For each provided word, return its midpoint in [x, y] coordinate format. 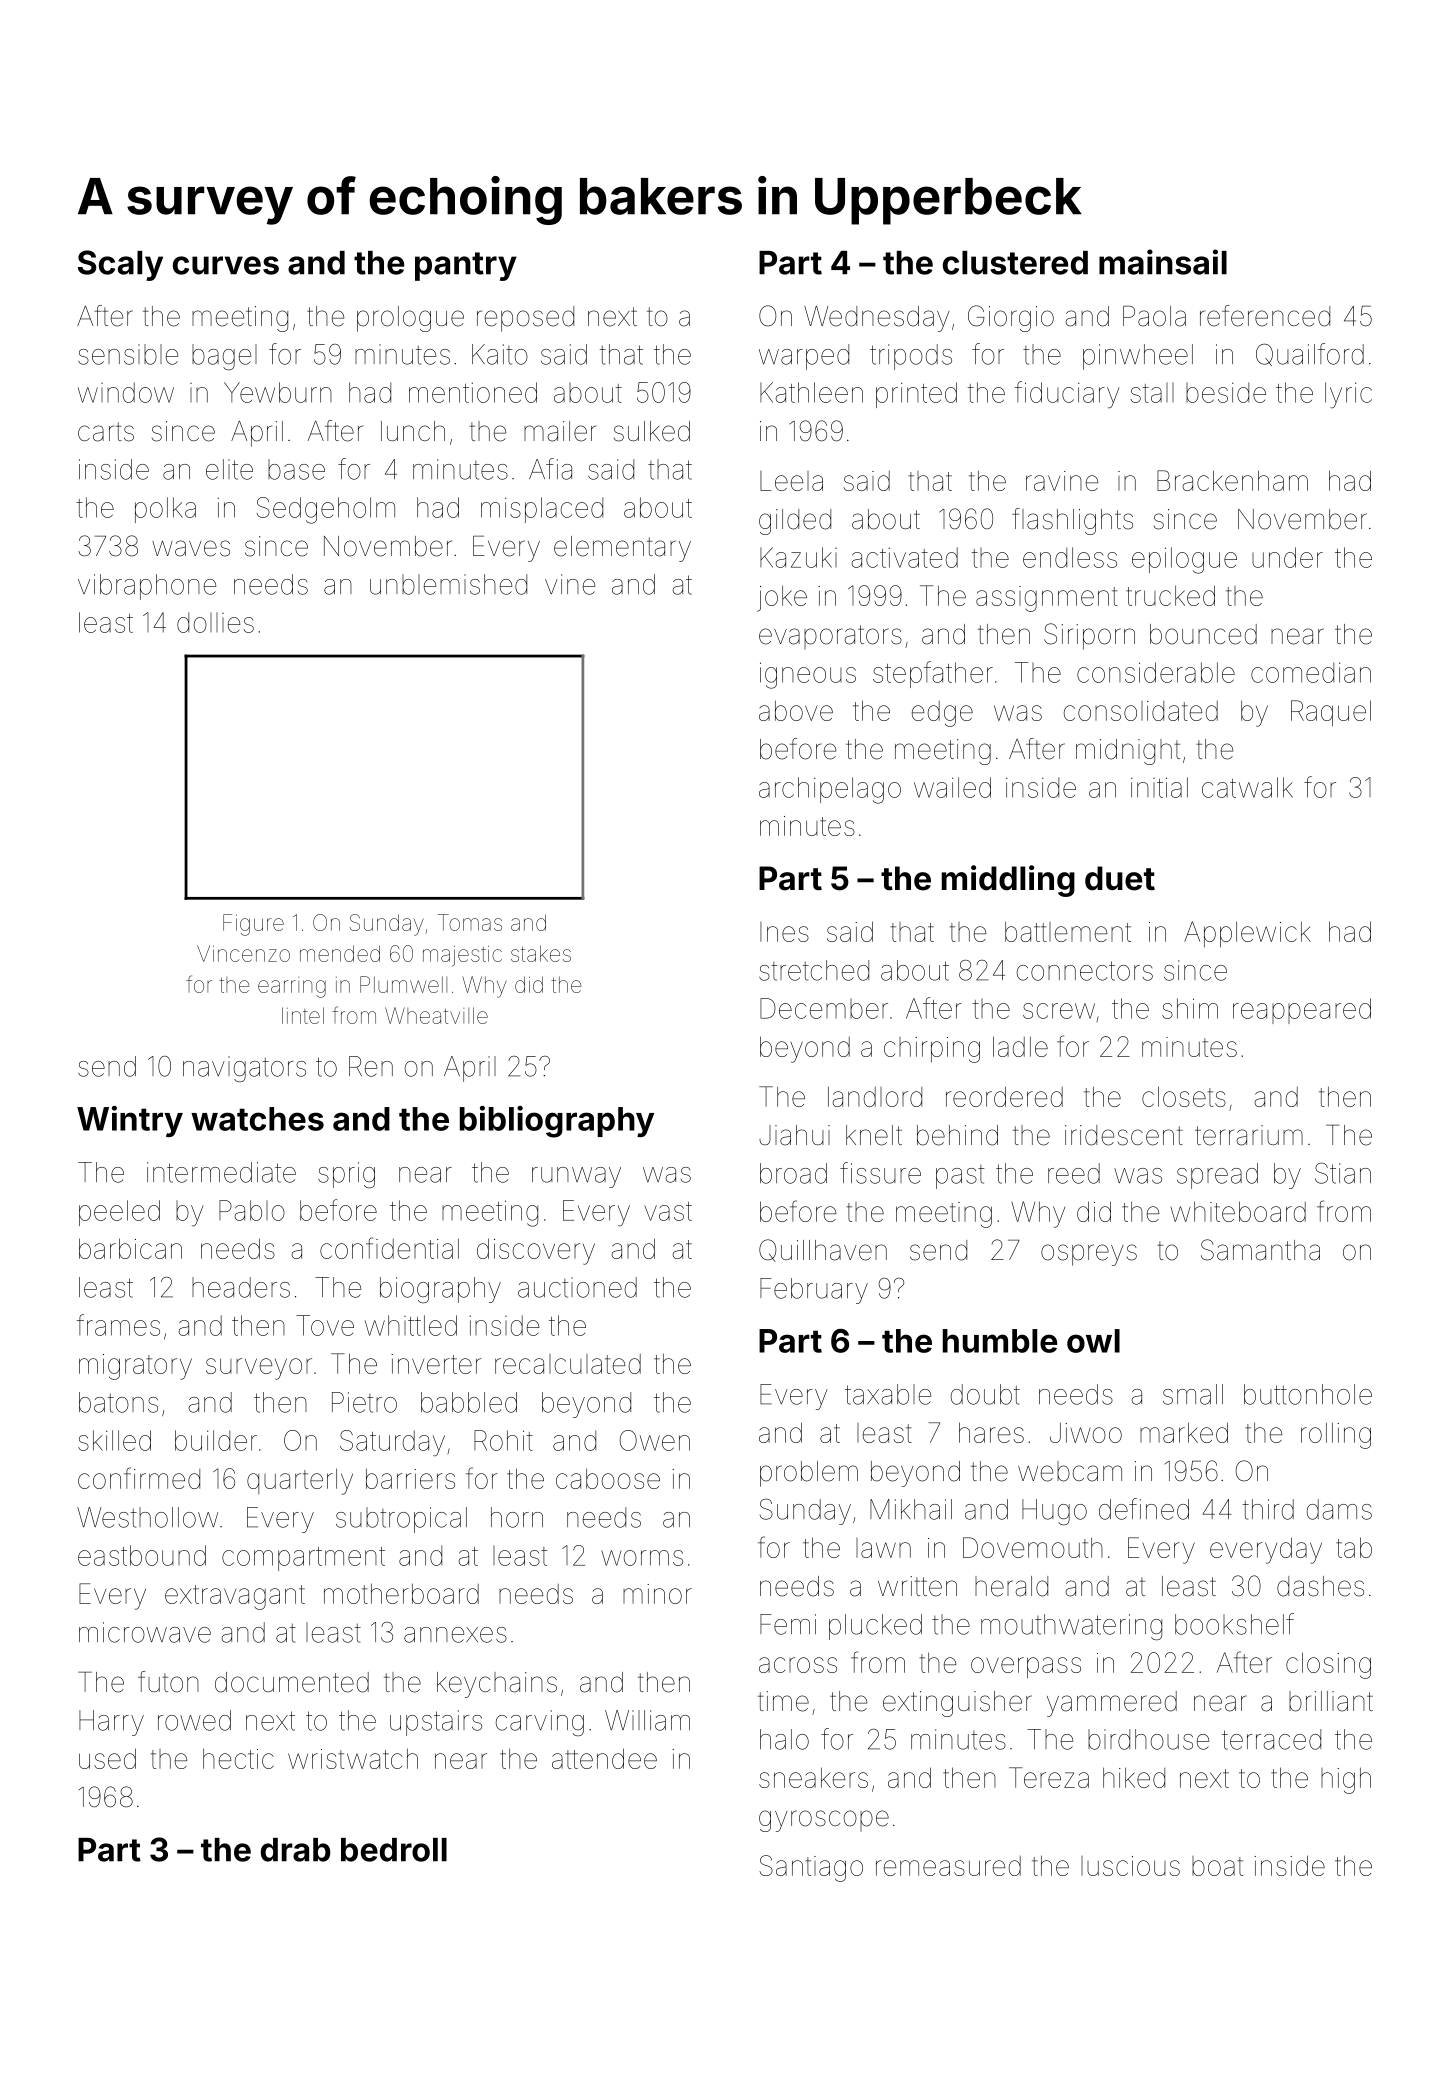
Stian [1343, 1173]
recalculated [568, 1364]
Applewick [1247, 934]
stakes [541, 953]
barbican [130, 1248]
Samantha [1260, 1250]
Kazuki [798, 557]
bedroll [394, 1850]
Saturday [392, 1443]
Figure [253, 925]
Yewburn [278, 392]
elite [229, 469]
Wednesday [876, 319]
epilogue [1184, 560]
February [814, 1291]
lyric [1348, 395]
